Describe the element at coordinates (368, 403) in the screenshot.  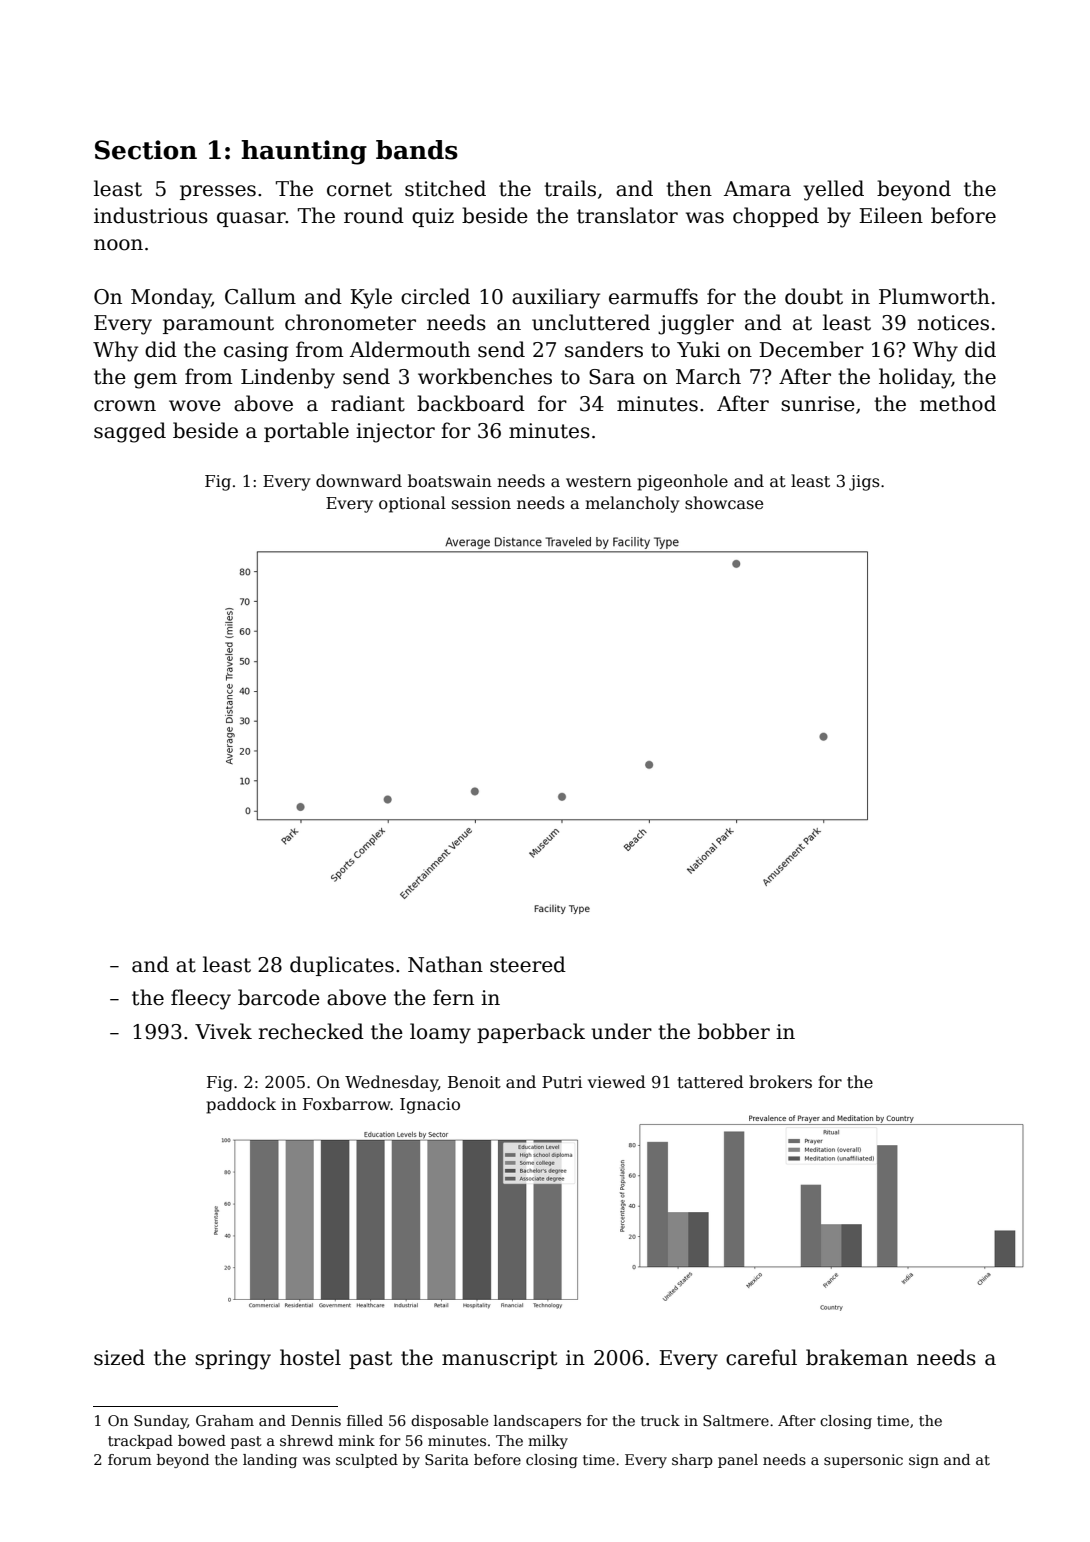
I see `radiant` at that location.
